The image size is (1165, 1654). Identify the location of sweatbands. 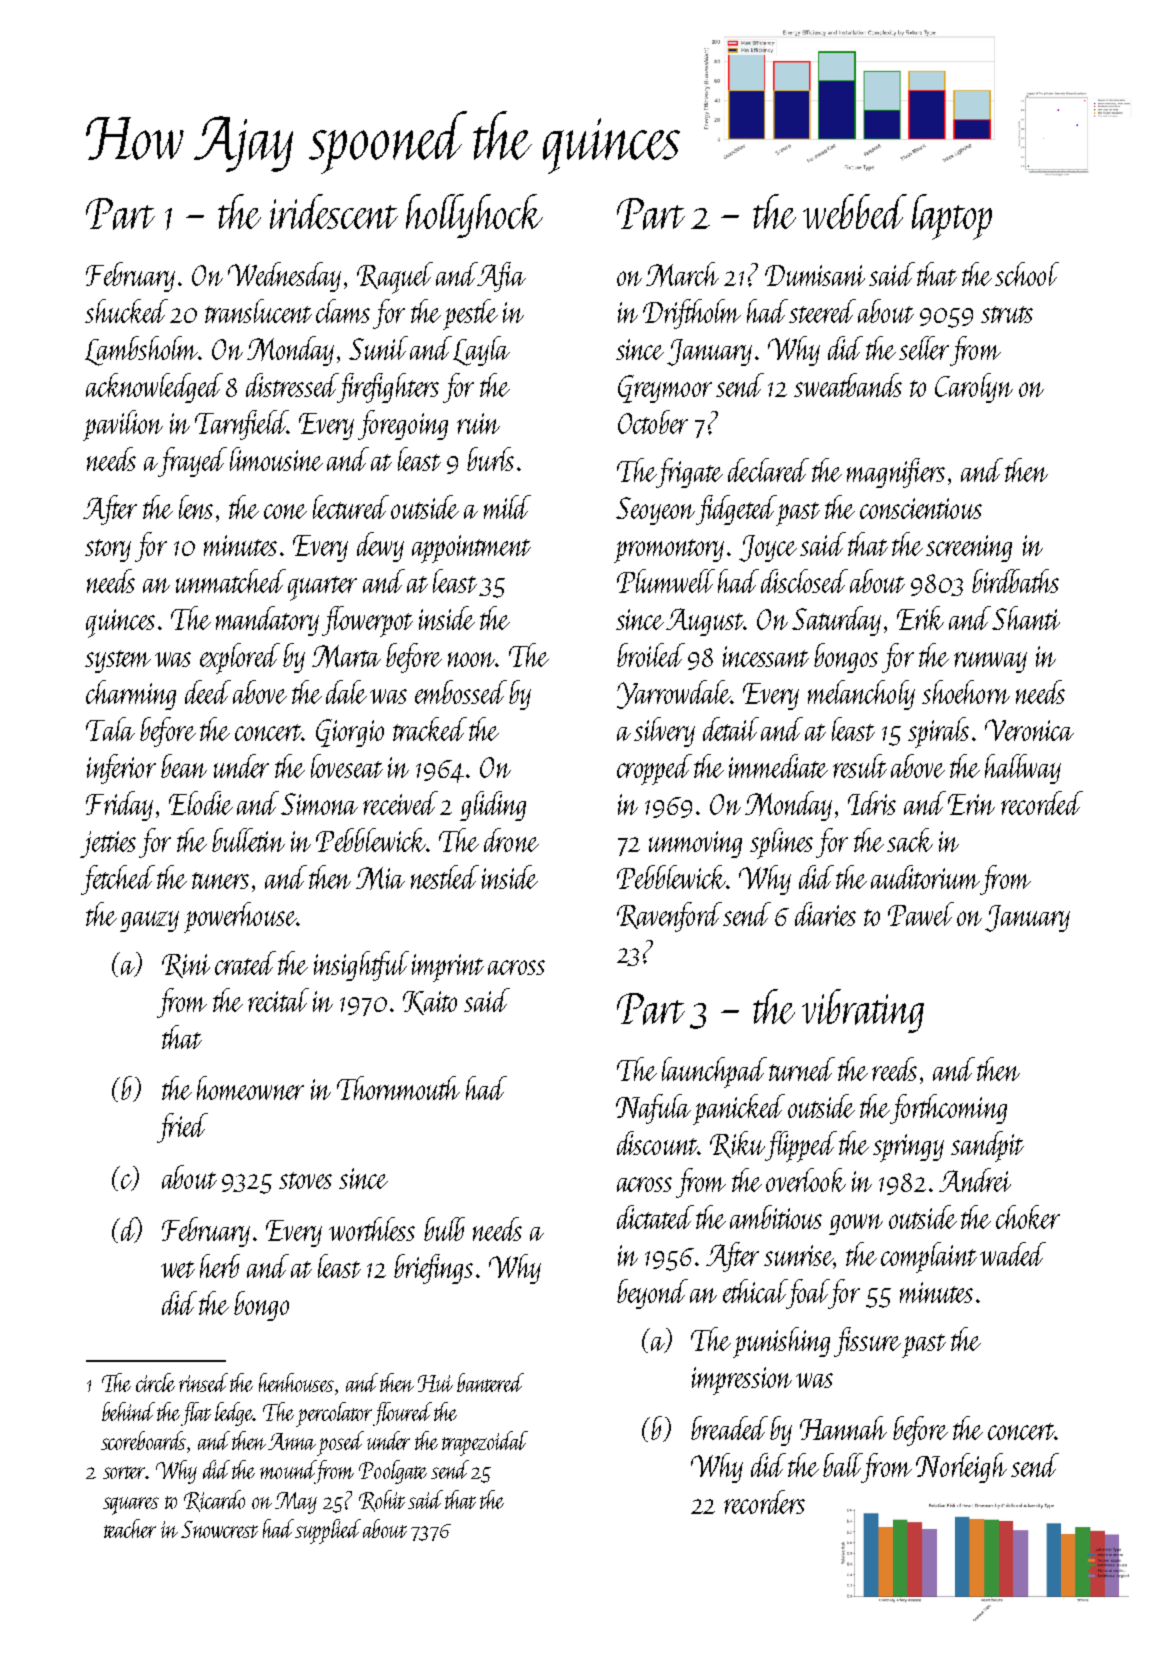
(848, 385).
